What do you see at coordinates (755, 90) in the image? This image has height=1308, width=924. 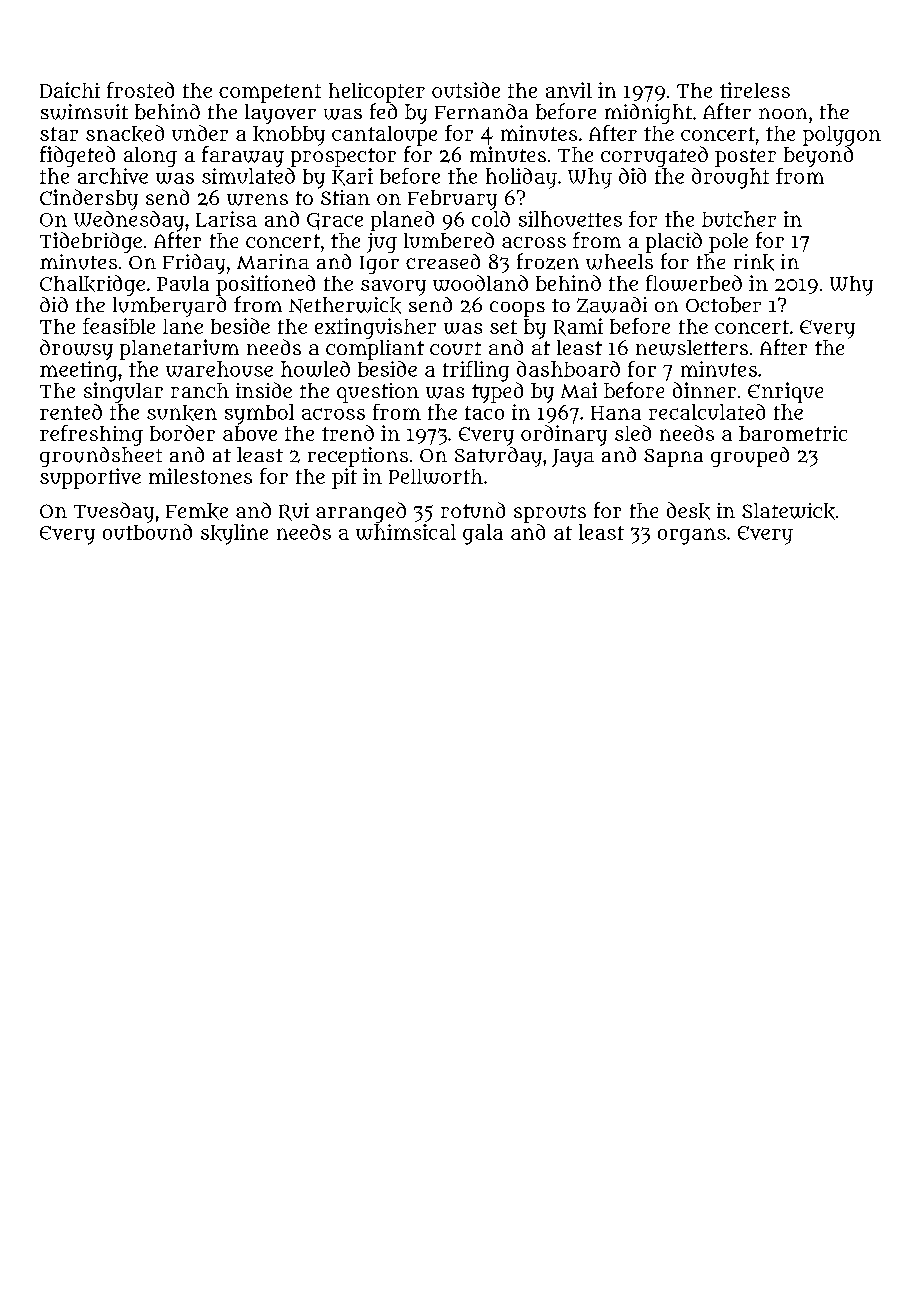 I see `tireless` at bounding box center [755, 90].
